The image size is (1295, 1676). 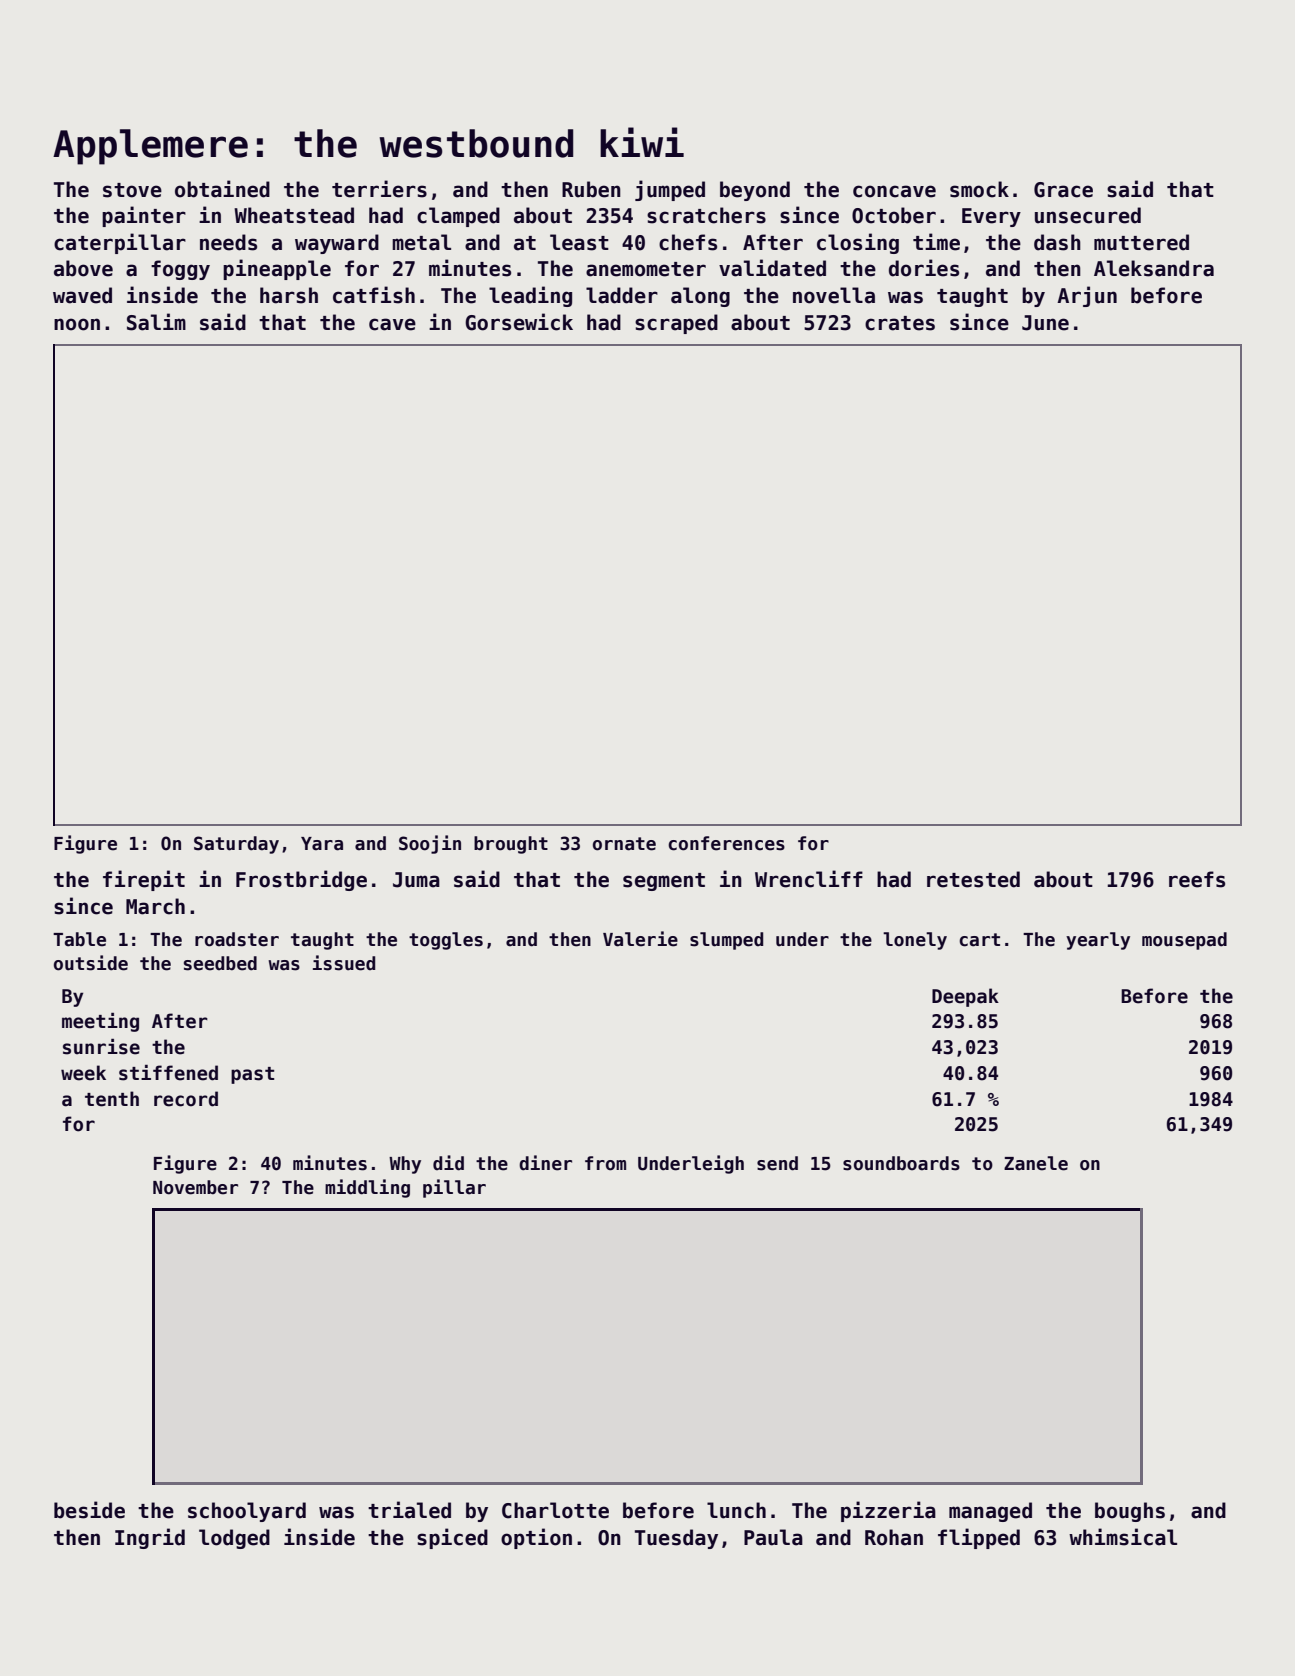 What do you see at coordinates (222, 189) in the page?
I see `obtained` at bounding box center [222, 189].
